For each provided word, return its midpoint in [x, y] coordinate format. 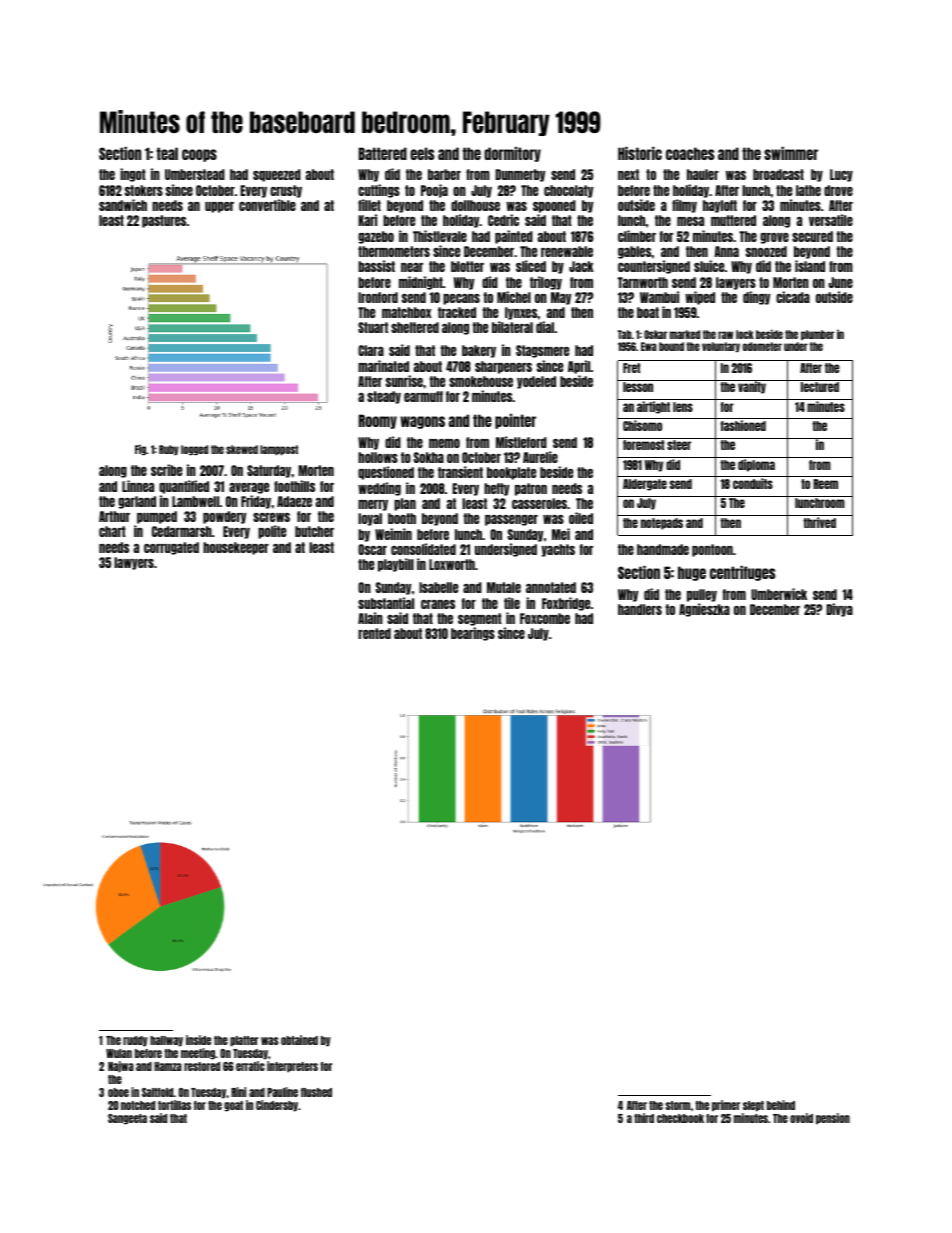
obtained [299, 1040]
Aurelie [540, 457]
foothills [294, 486]
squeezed [277, 175]
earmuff [423, 396]
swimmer [791, 153]
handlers [640, 609]
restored [202, 1066]
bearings [473, 634]
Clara [371, 350]
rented [374, 633]
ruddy [135, 1041]
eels [422, 153]
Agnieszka [704, 610]
